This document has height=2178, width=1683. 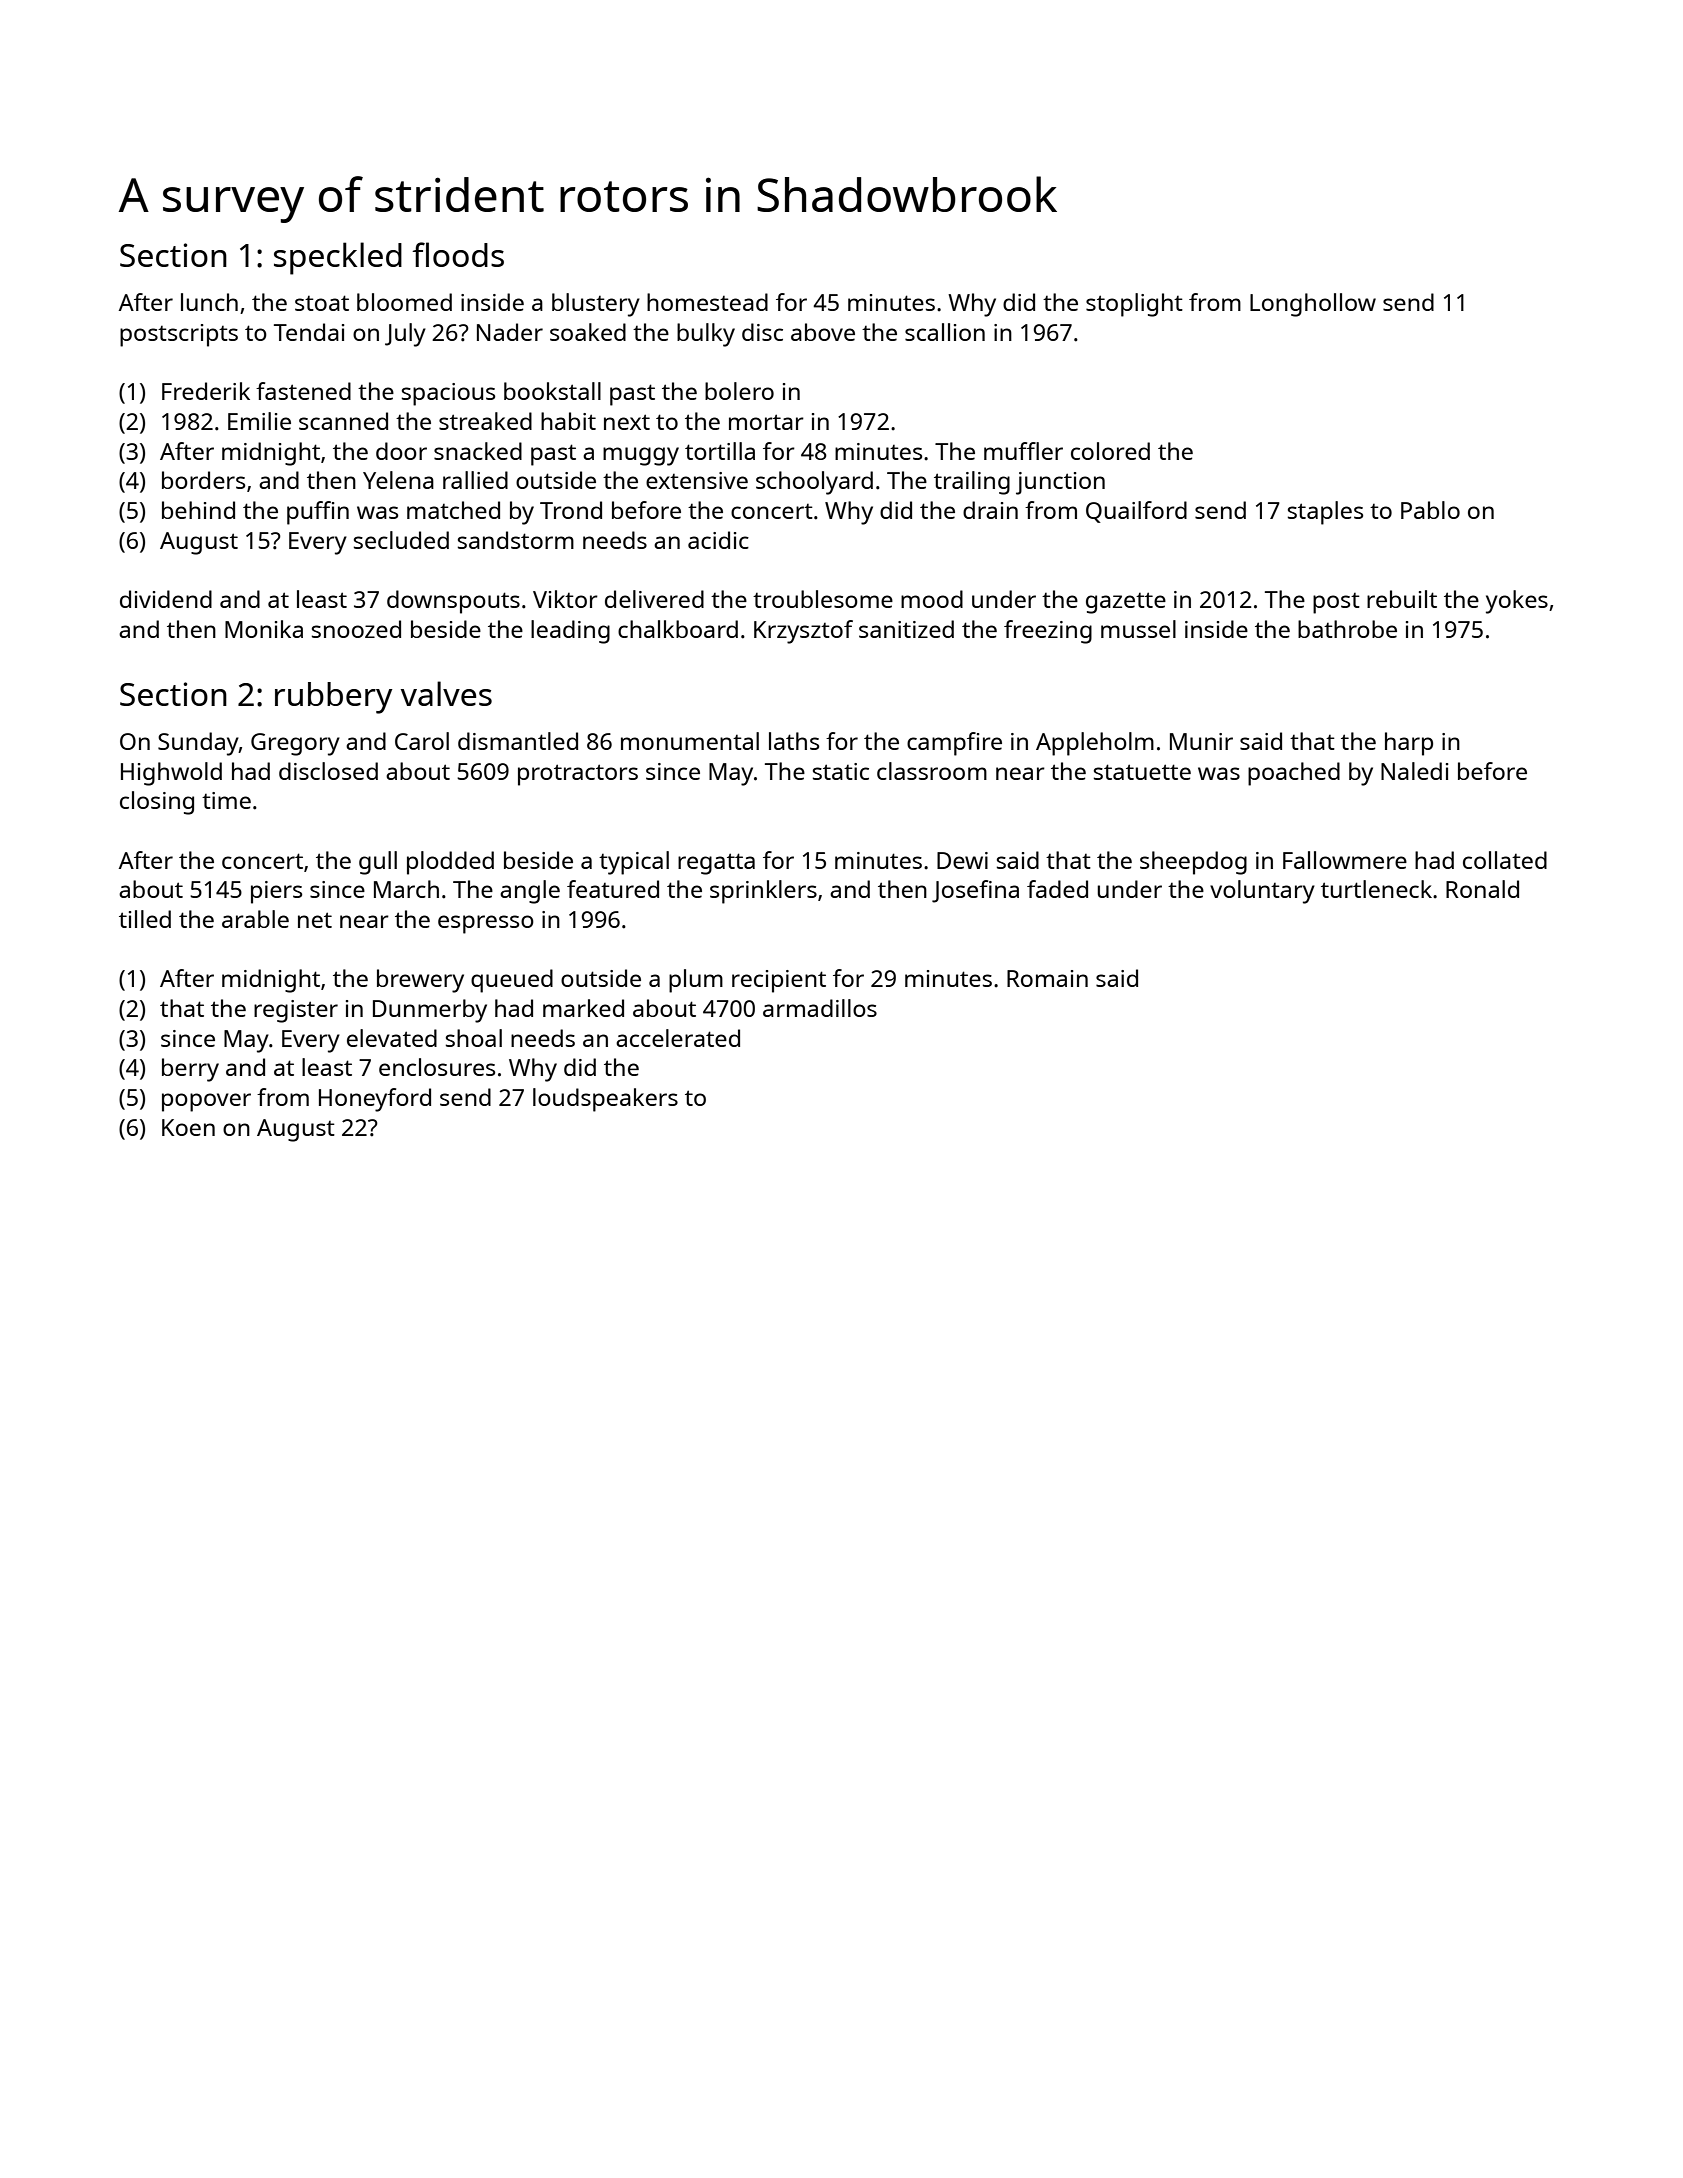 I want to click on loudspeakers, so click(x=605, y=1100).
